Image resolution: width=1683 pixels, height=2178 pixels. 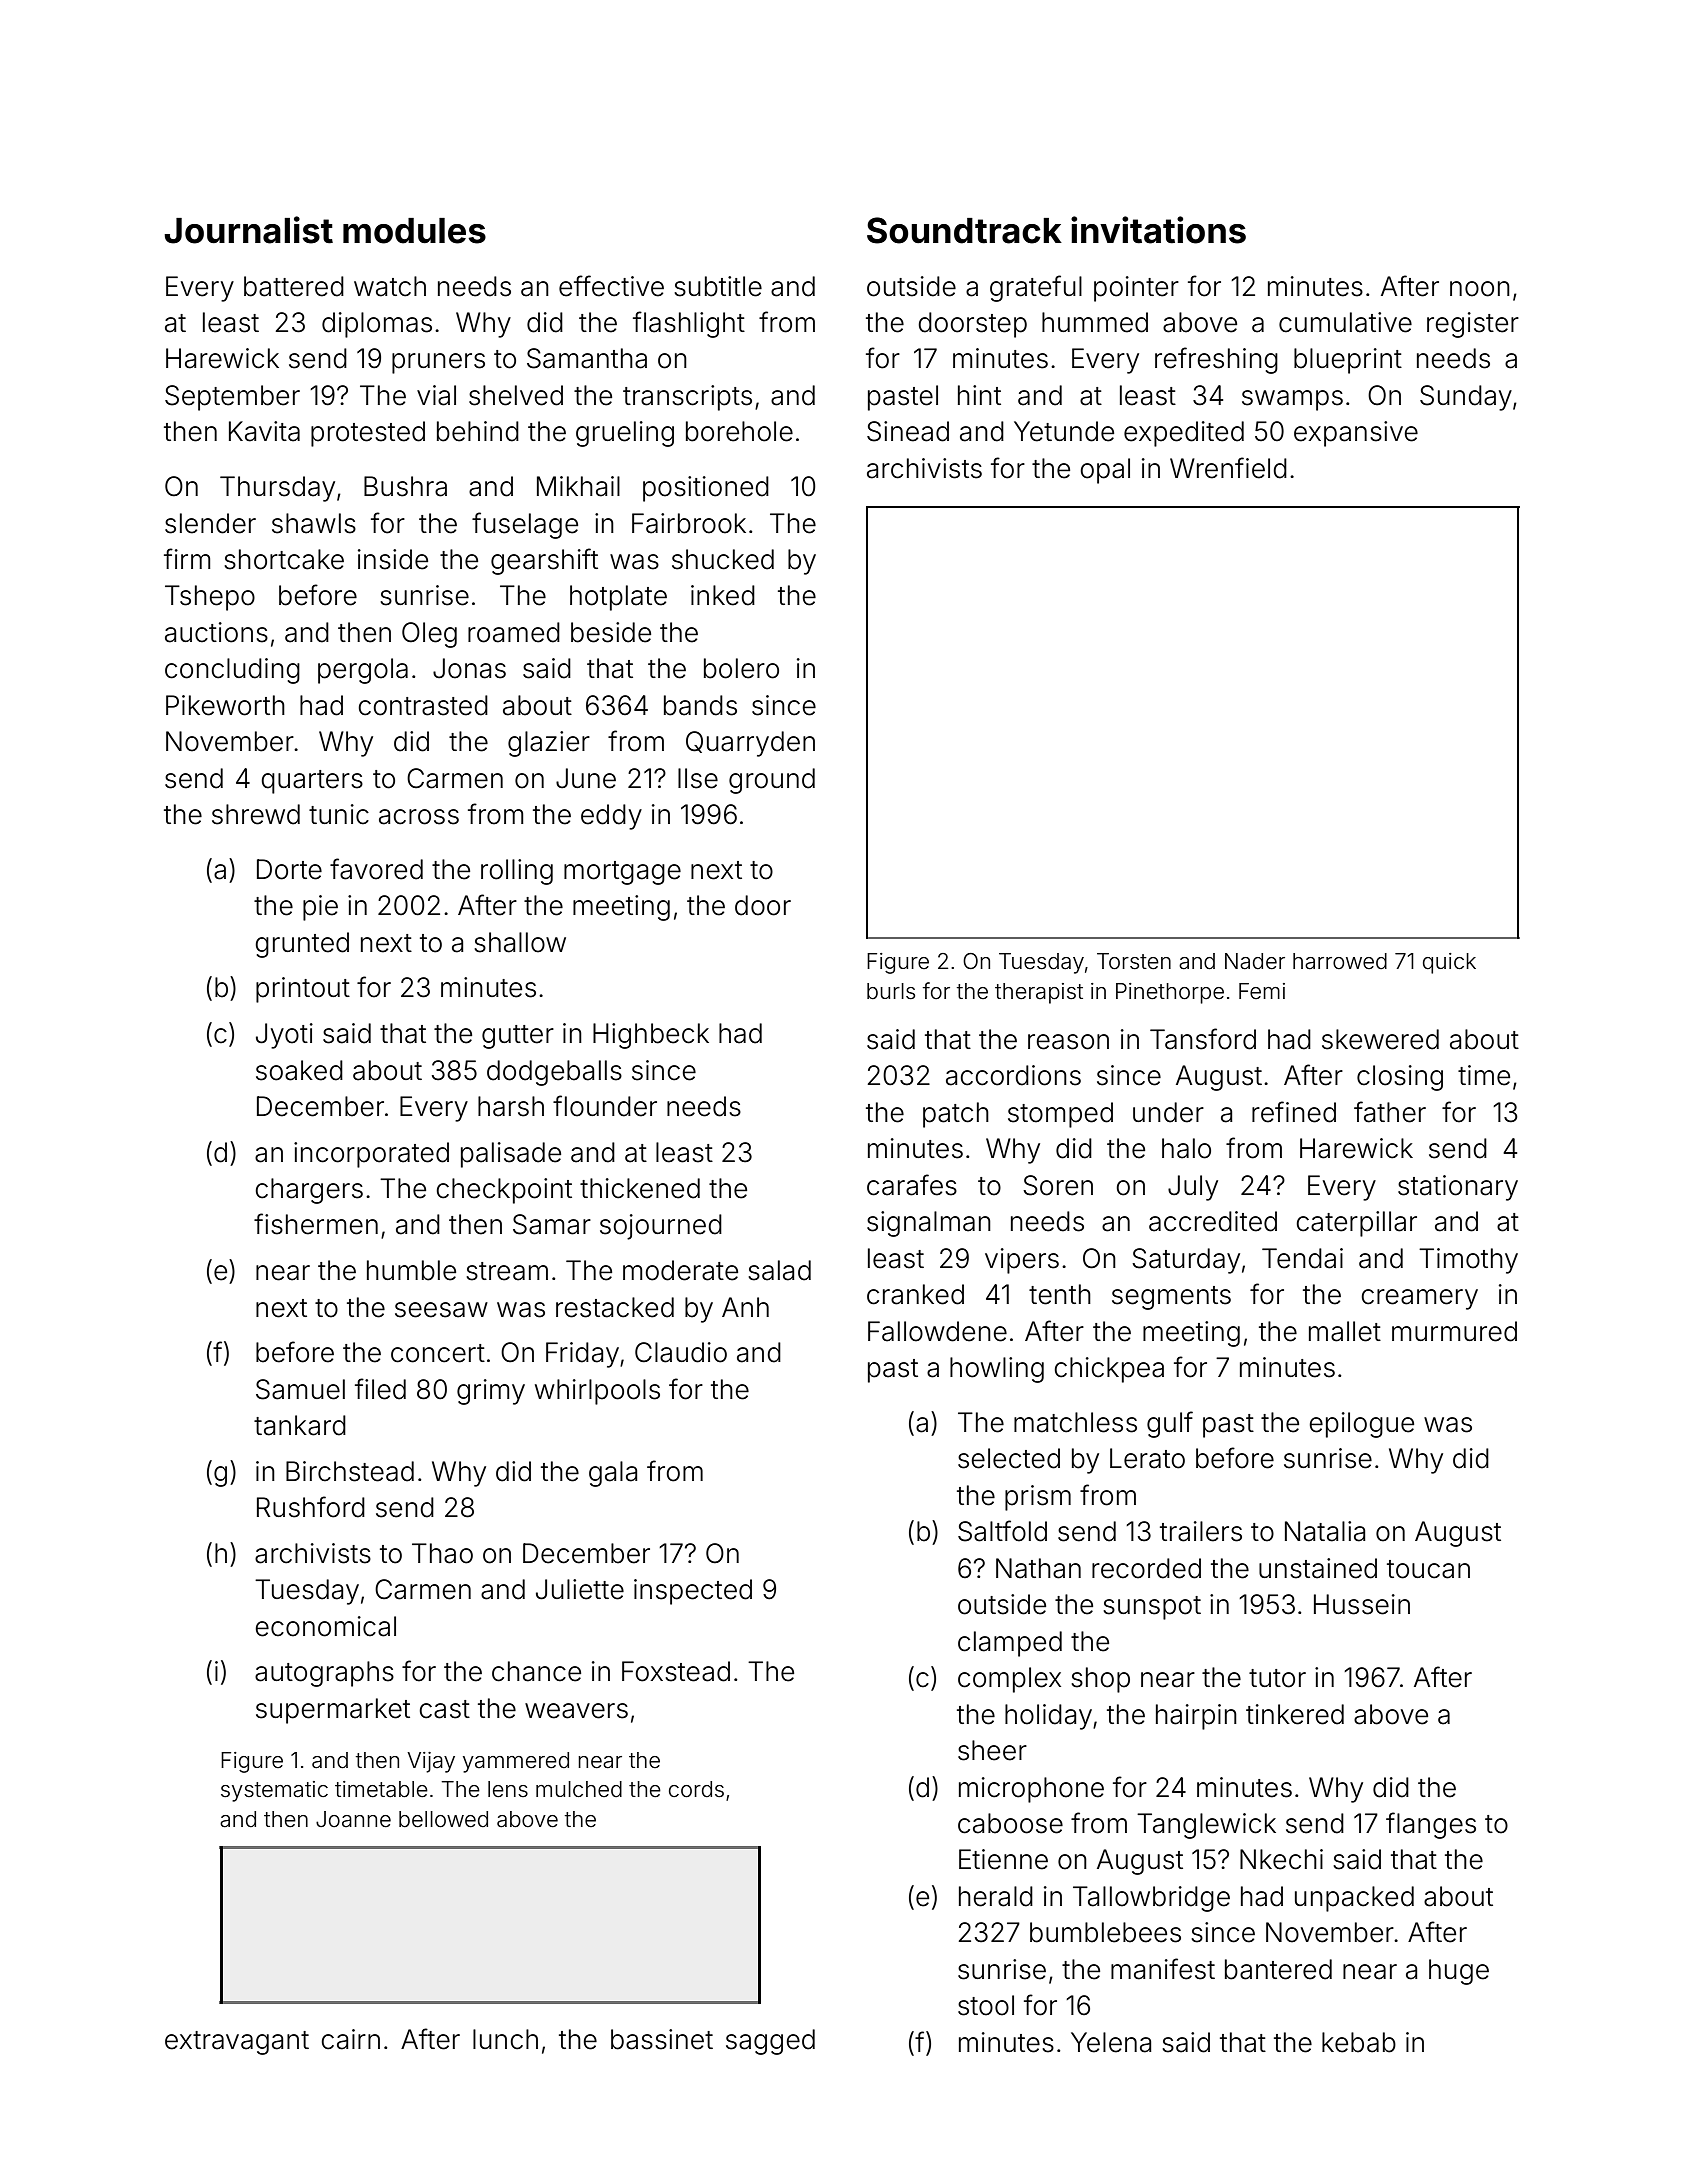 What do you see at coordinates (1480, 289) in the document?
I see `noon` at bounding box center [1480, 289].
